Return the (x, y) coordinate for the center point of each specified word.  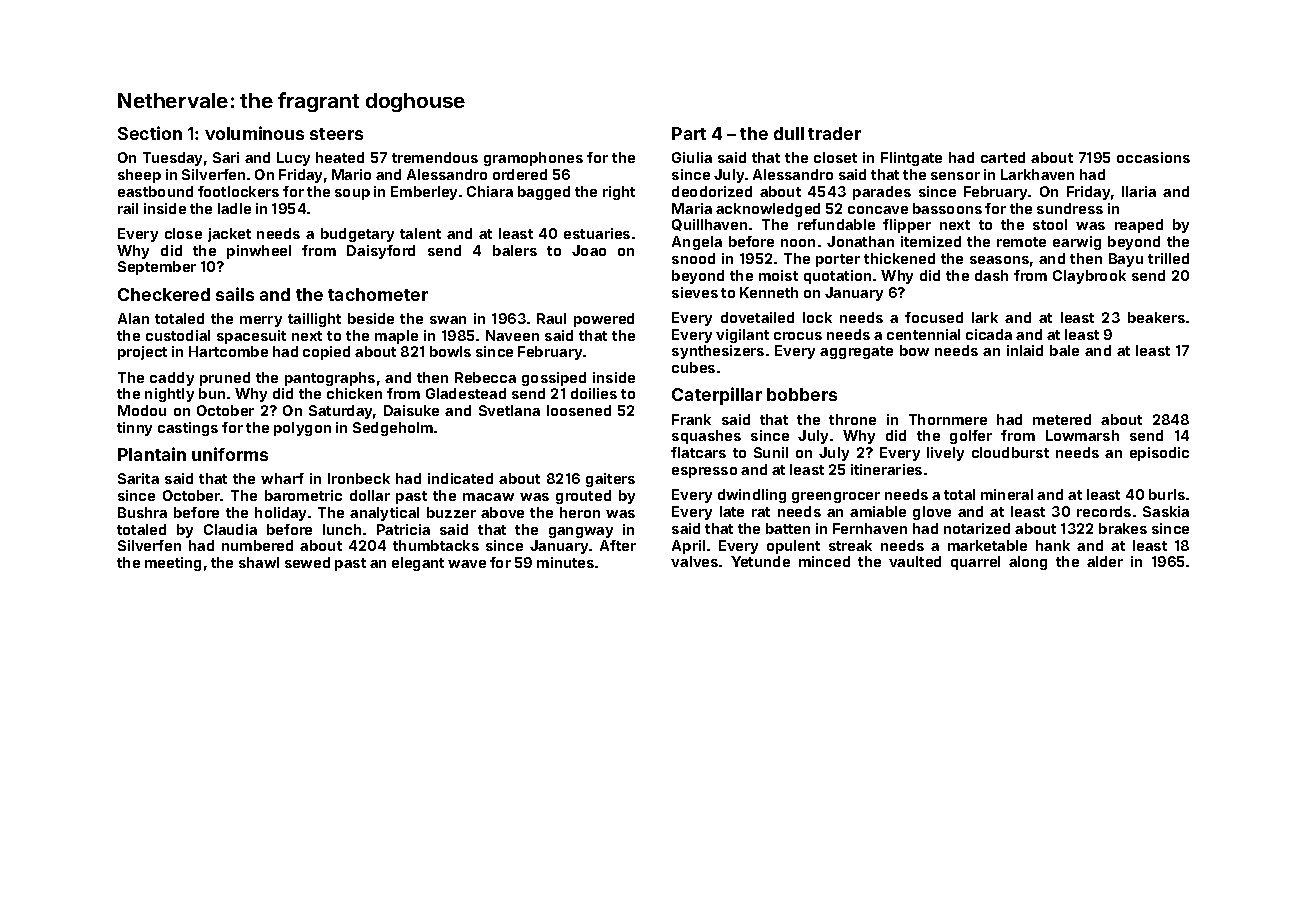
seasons (999, 260)
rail (128, 208)
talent (420, 233)
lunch (342, 529)
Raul (551, 318)
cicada (989, 334)
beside (371, 318)
